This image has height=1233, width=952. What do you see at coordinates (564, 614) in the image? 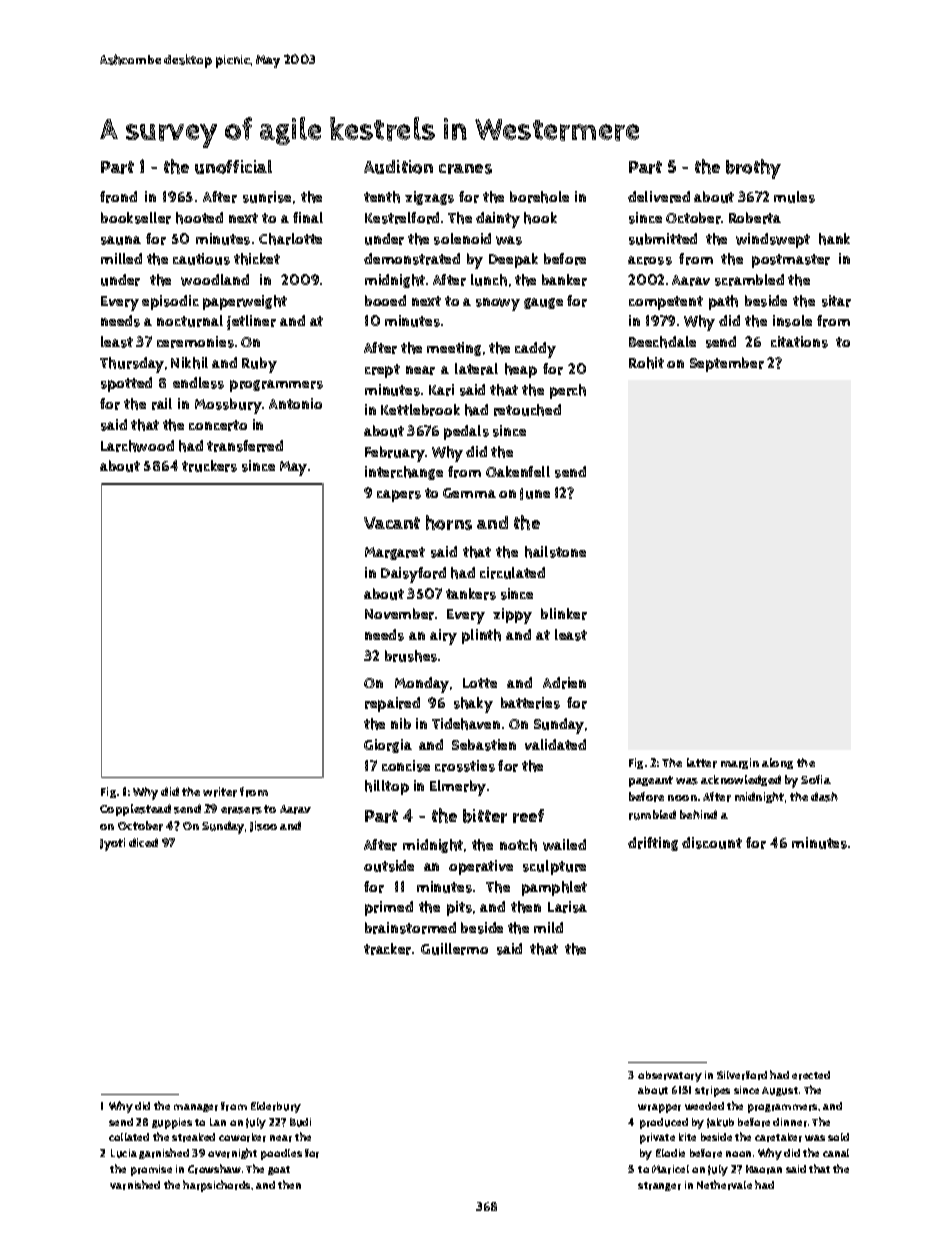
I see `blinker` at bounding box center [564, 614].
